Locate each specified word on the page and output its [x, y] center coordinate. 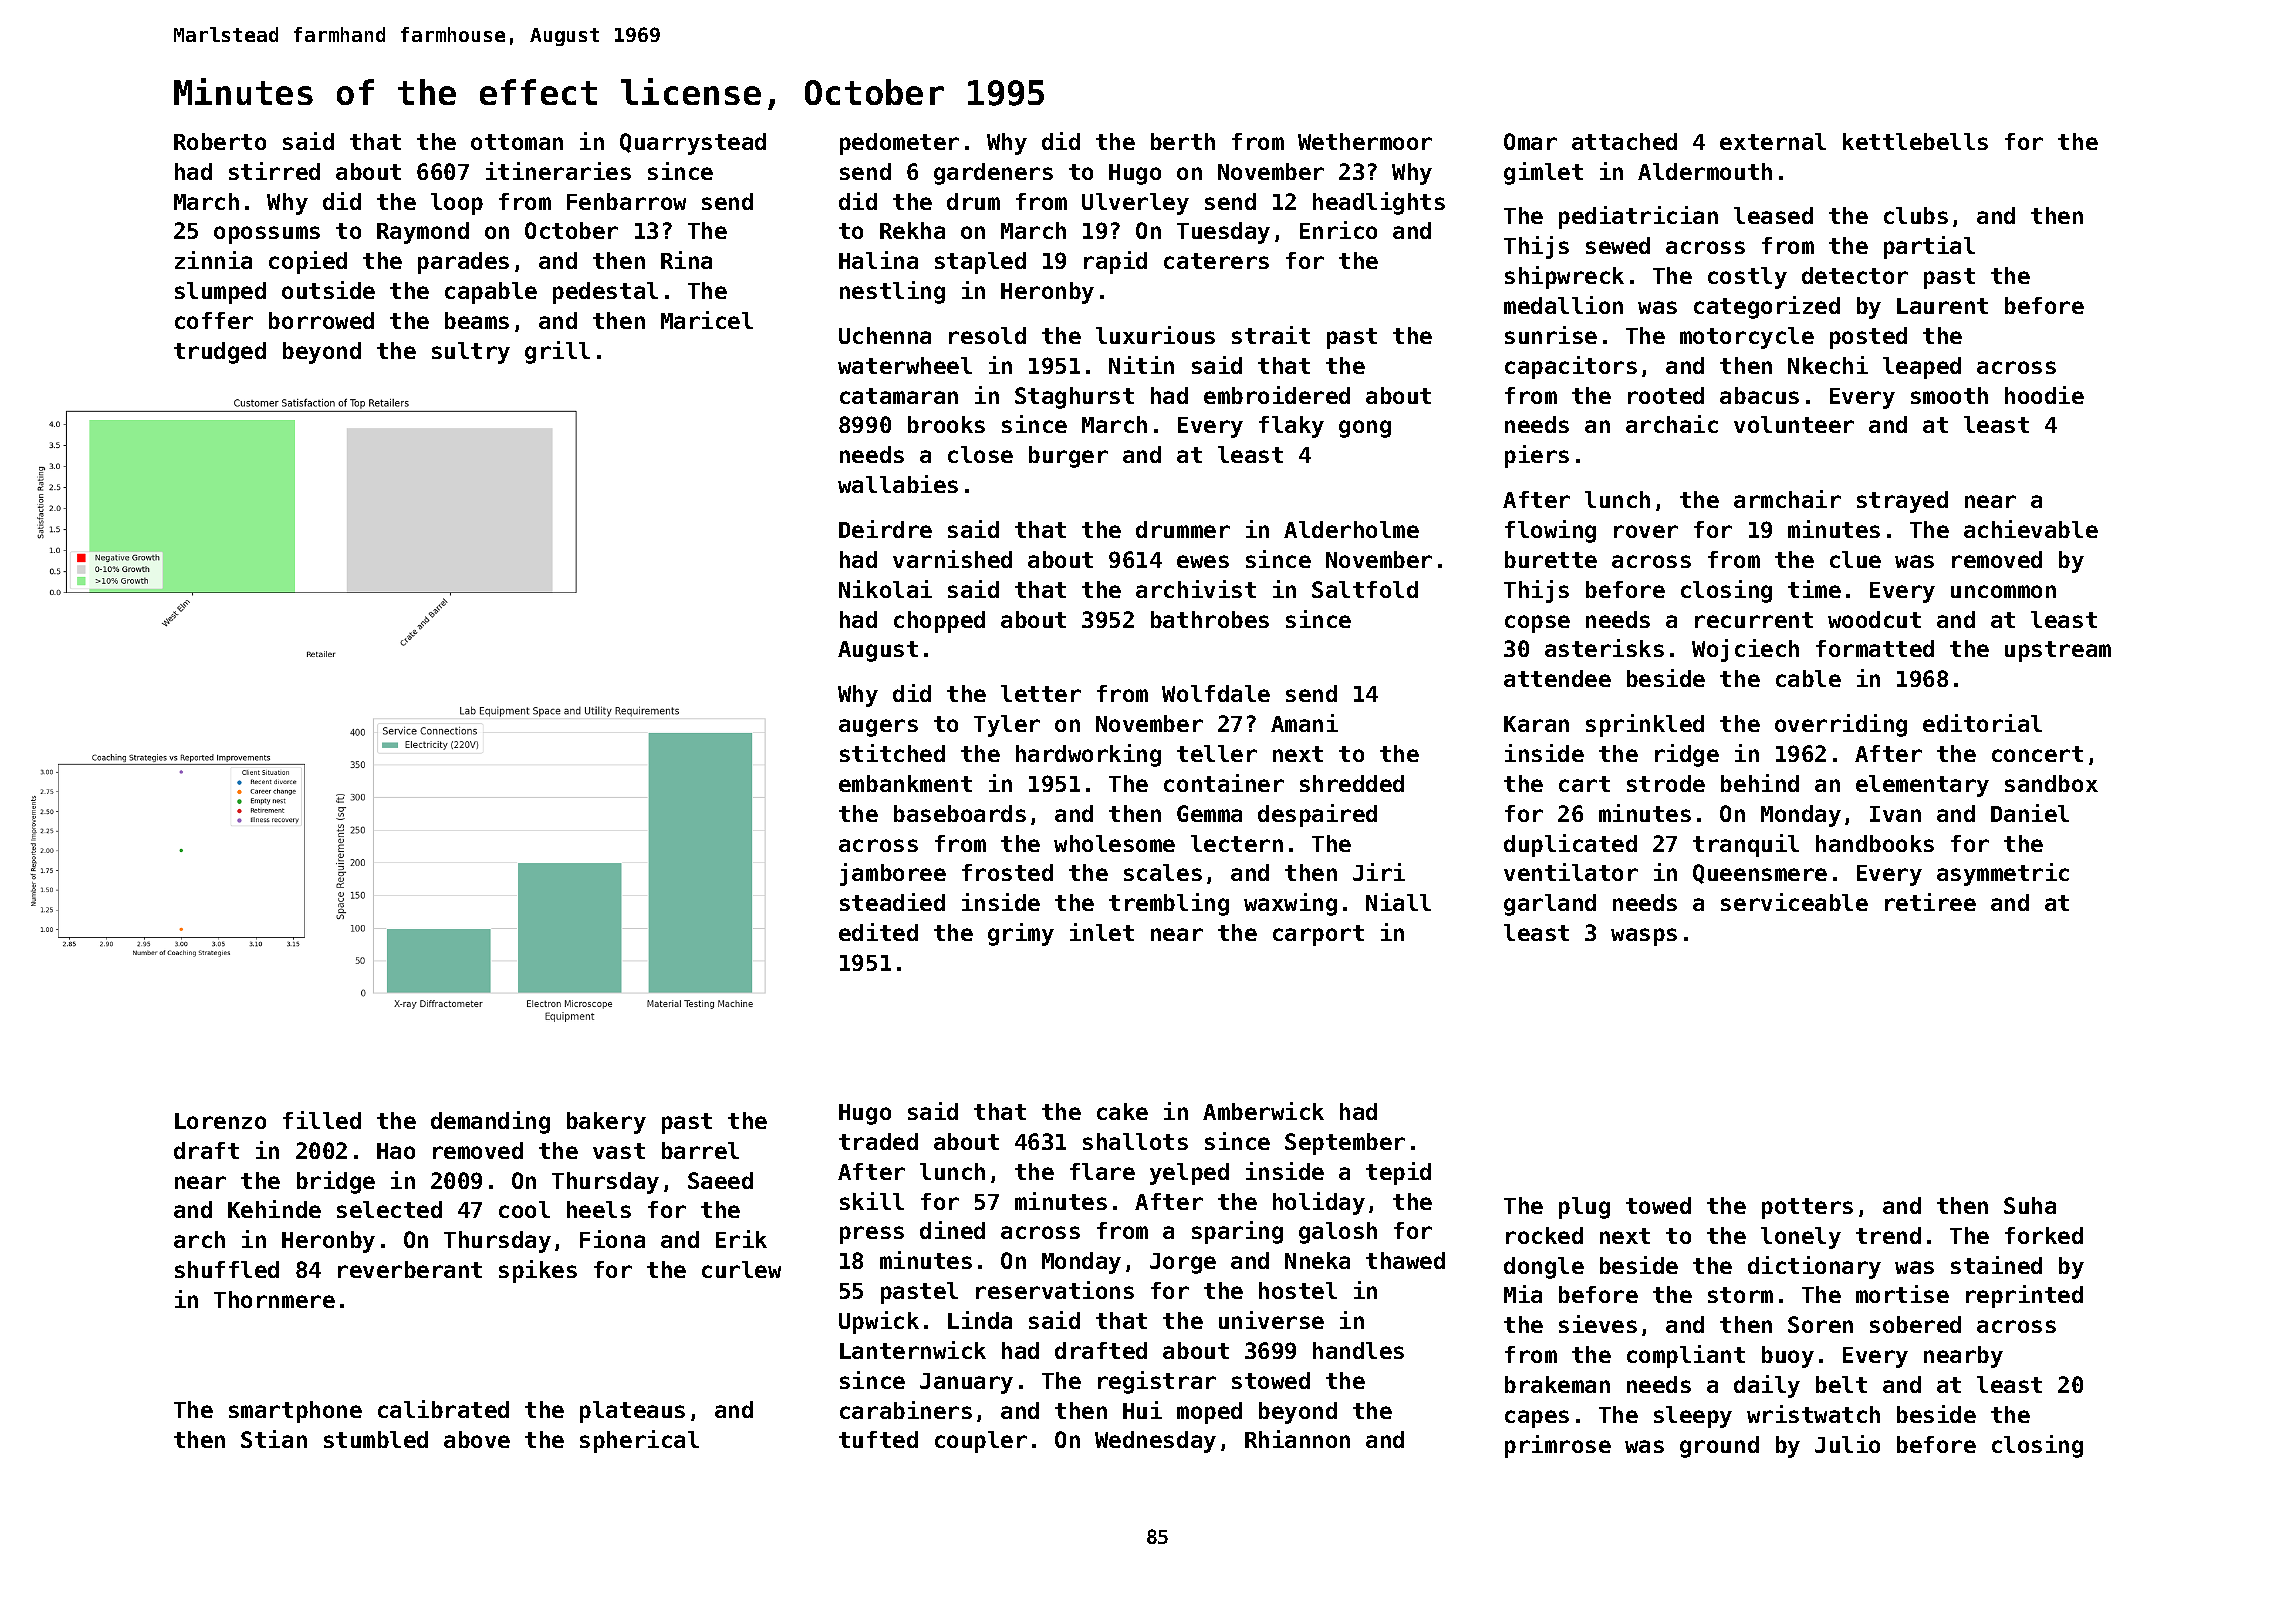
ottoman [517, 142]
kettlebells [1915, 141]
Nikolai [885, 589]
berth [1183, 141]
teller [1217, 753]
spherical [639, 1441]
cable [1808, 678]
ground [1719, 1447]
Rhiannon [1297, 1439]
